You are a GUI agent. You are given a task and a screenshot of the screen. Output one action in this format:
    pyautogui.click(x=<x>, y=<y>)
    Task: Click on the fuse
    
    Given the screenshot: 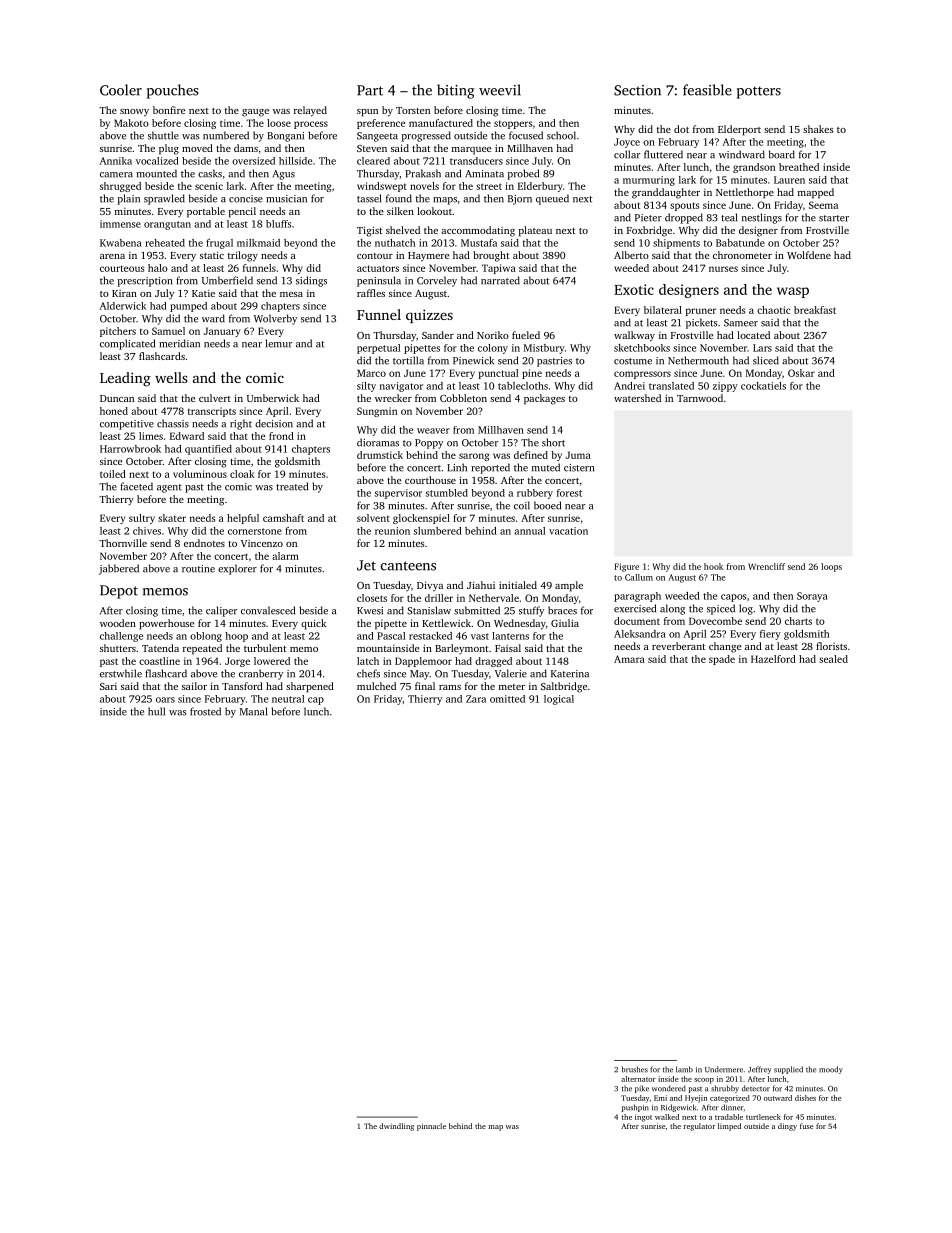 What is the action you would take?
    pyautogui.click(x=807, y=1126)
